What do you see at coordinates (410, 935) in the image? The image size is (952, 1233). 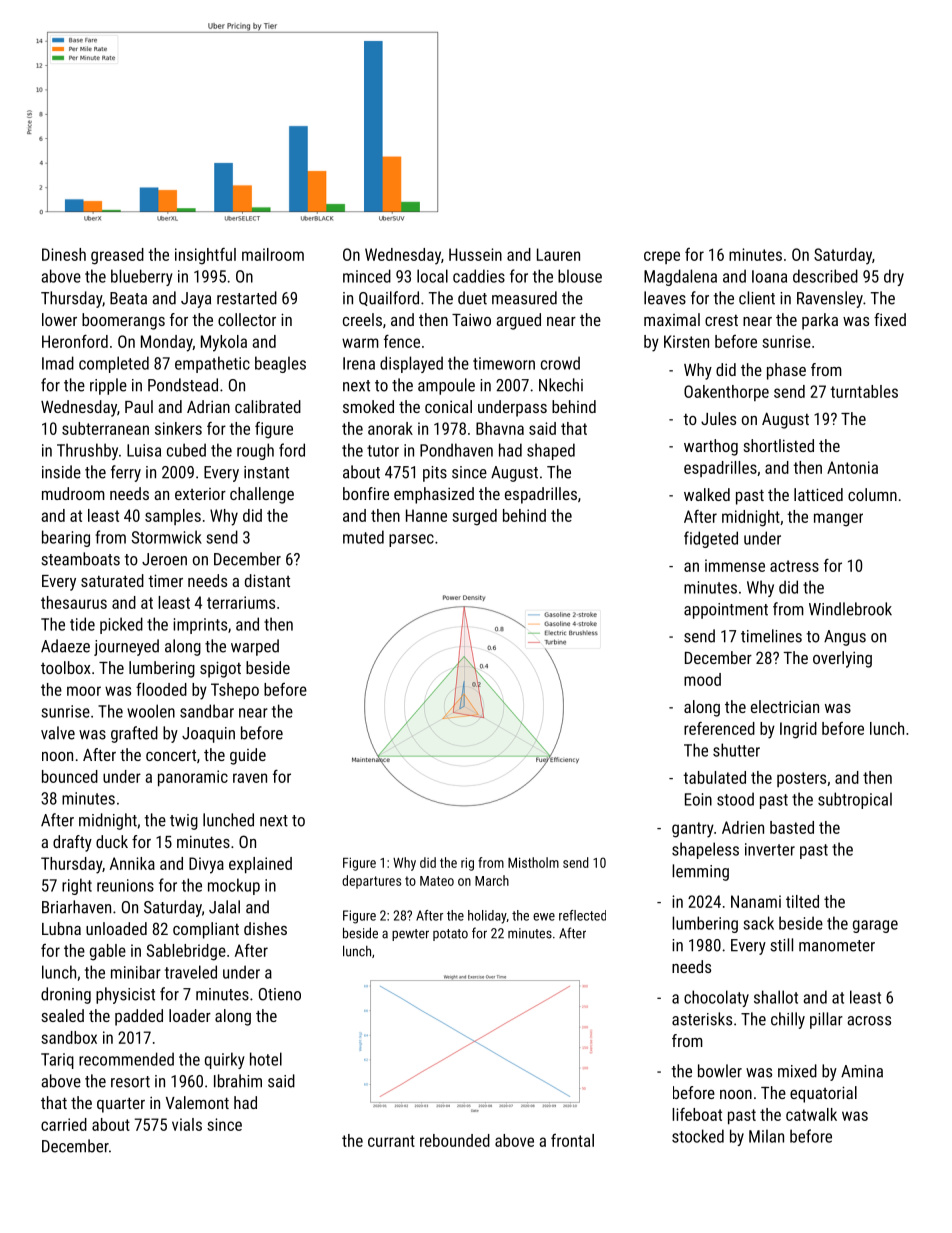 I see `pewter` at bounding box center [410, 935].
